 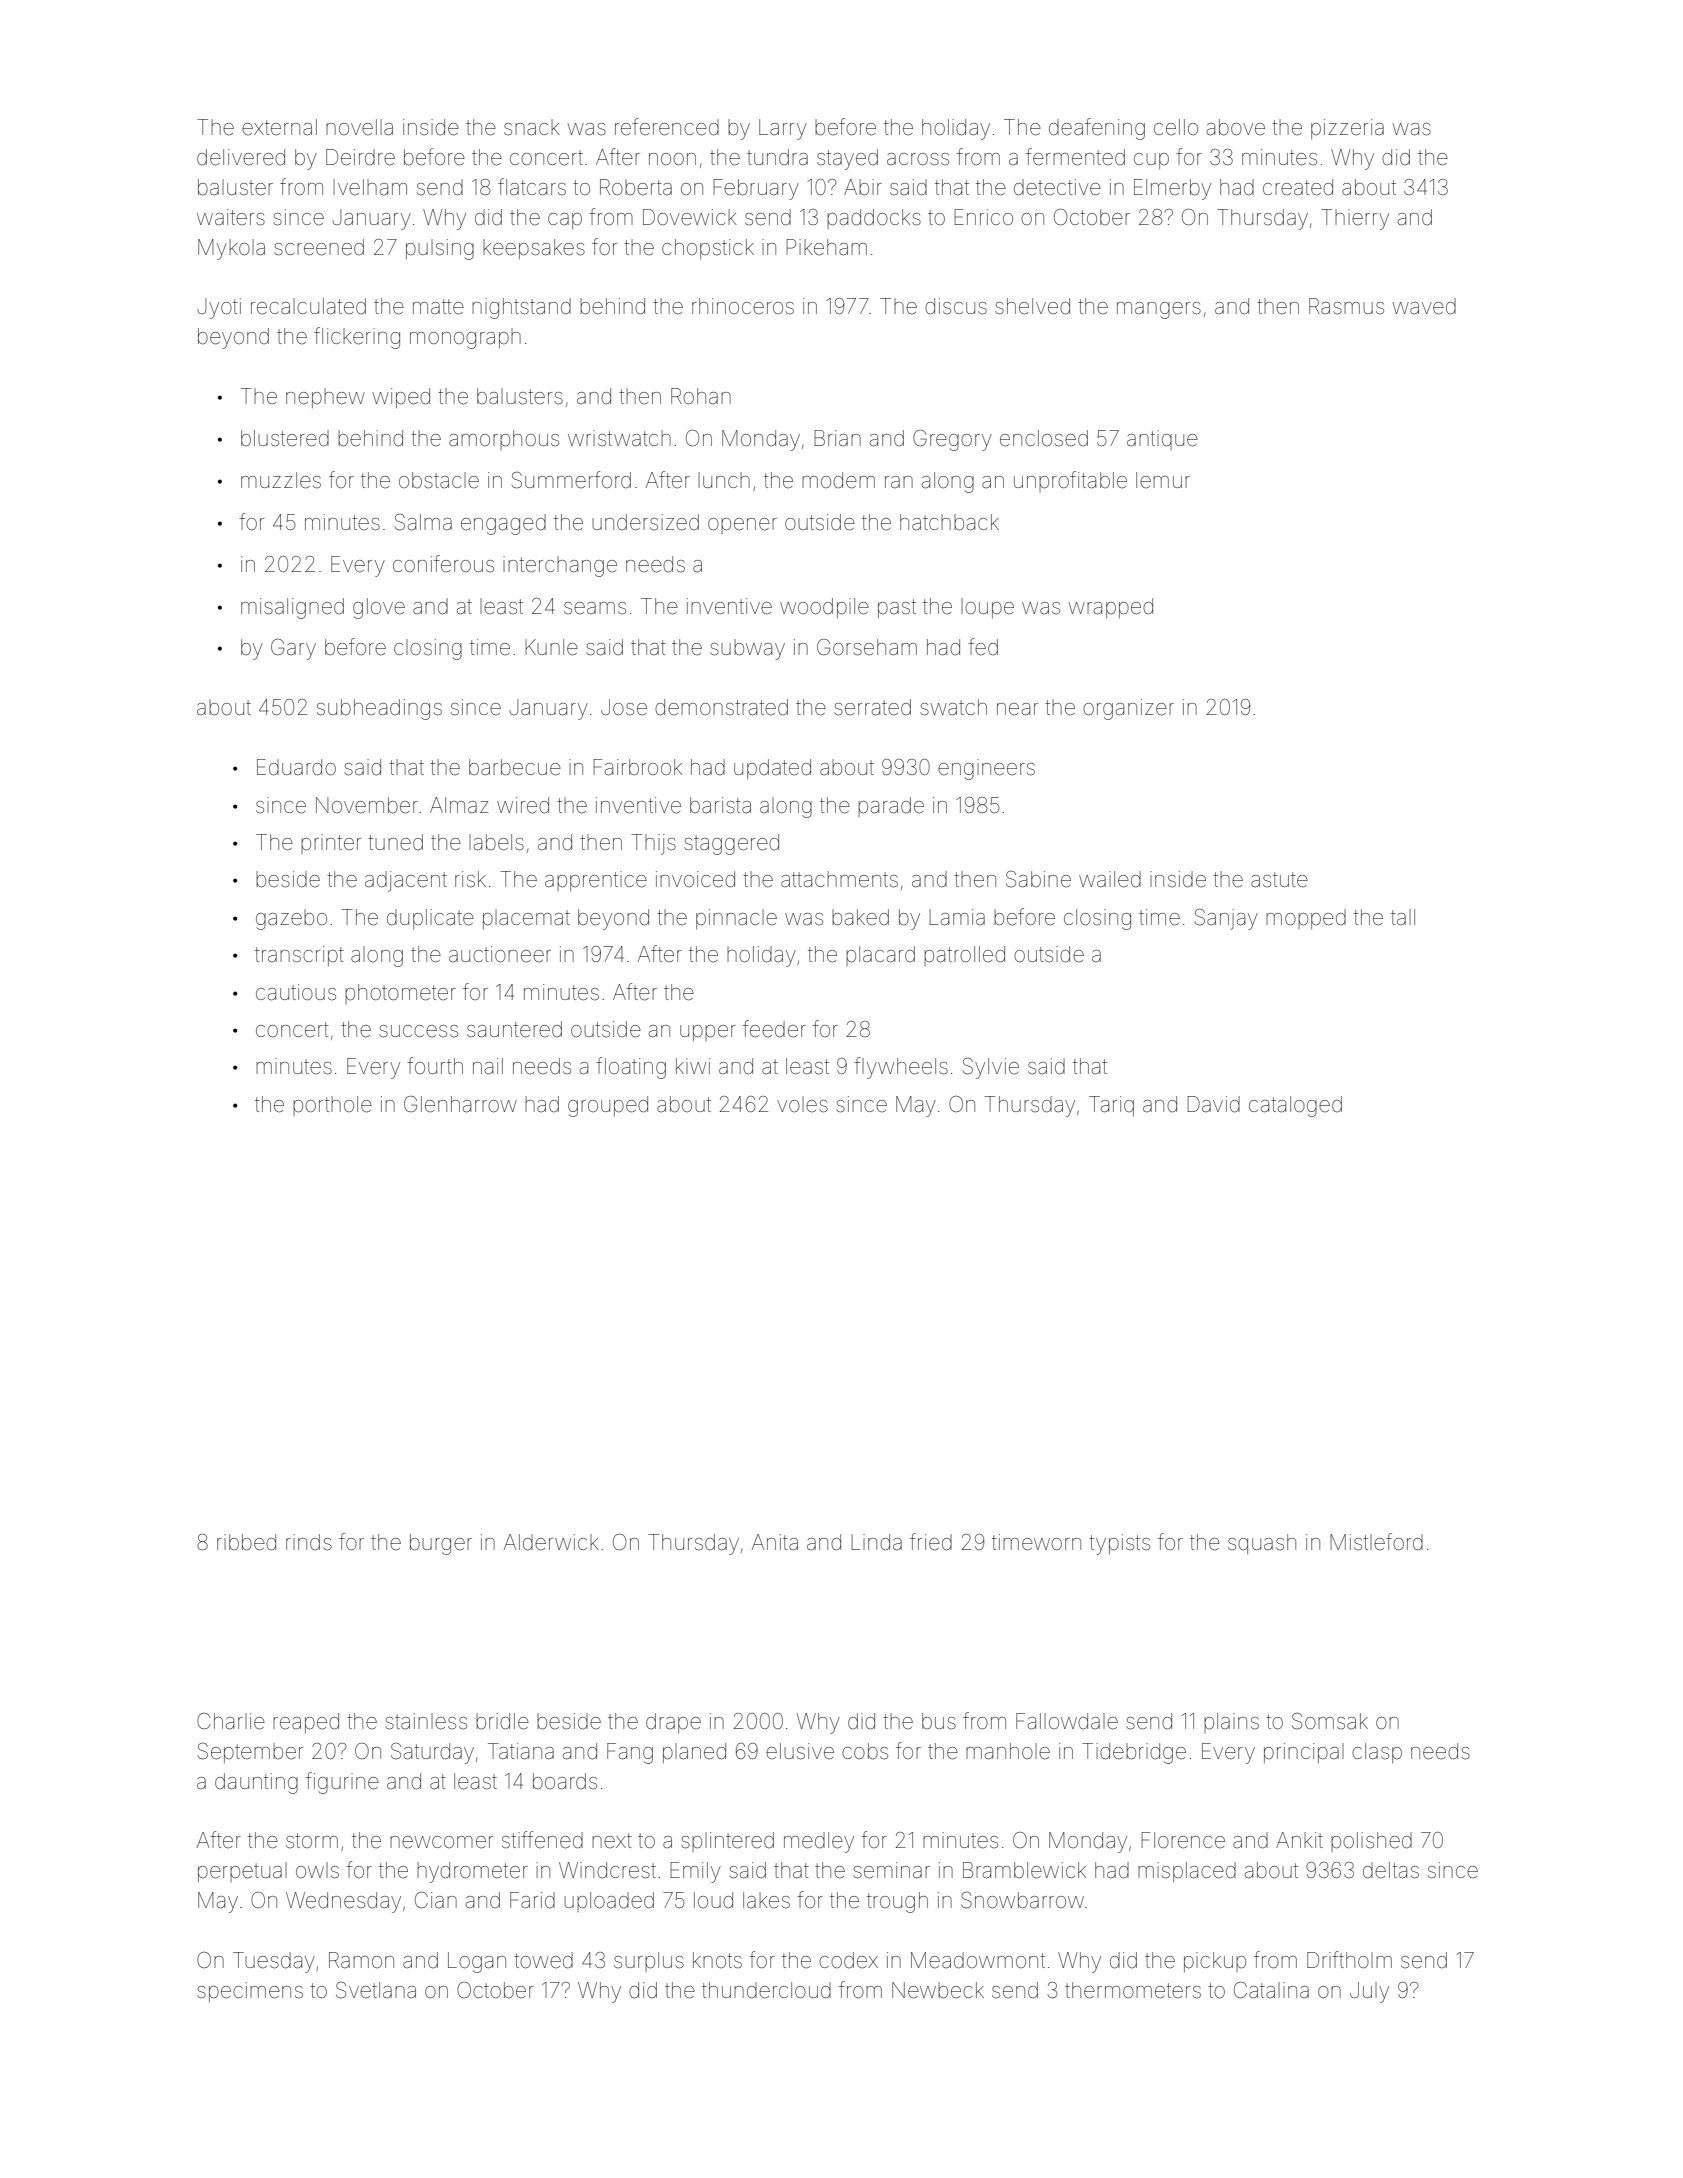 I want to click on voles, so click(x=802, y=1104).
